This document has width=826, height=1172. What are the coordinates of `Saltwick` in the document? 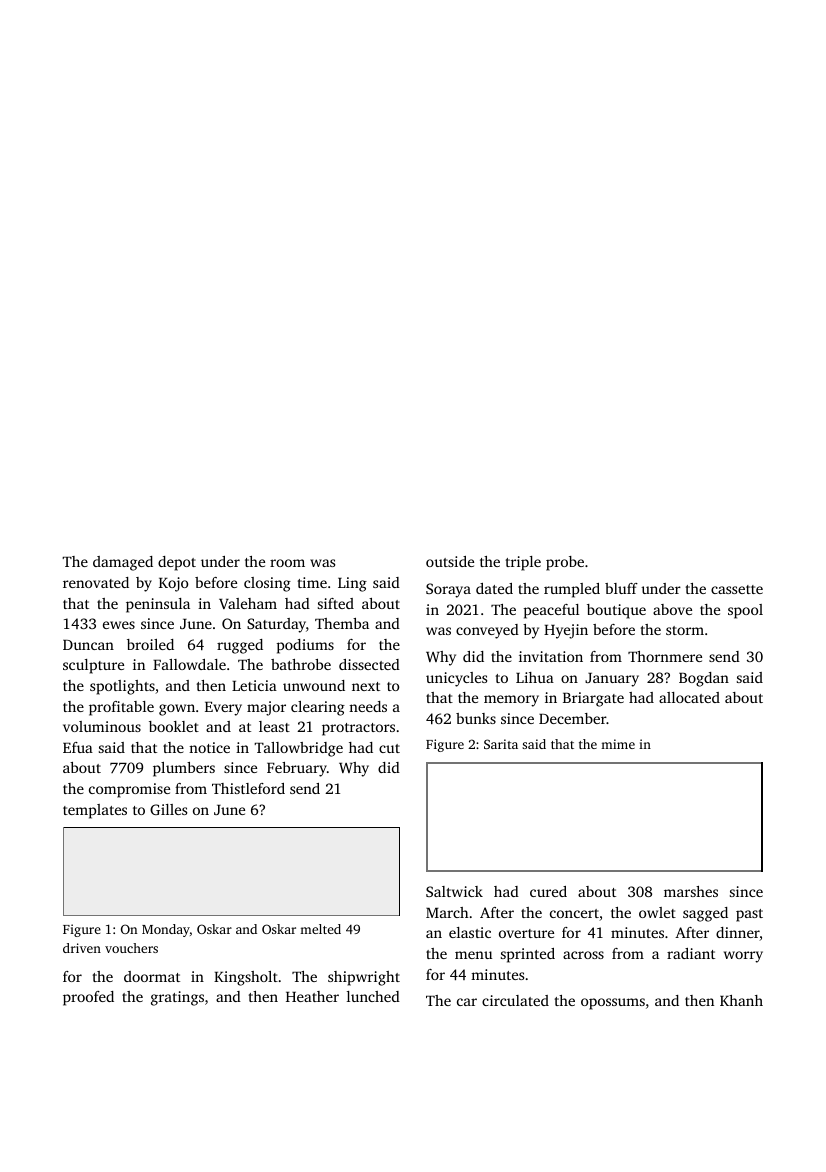 It's located at (454, 891).
